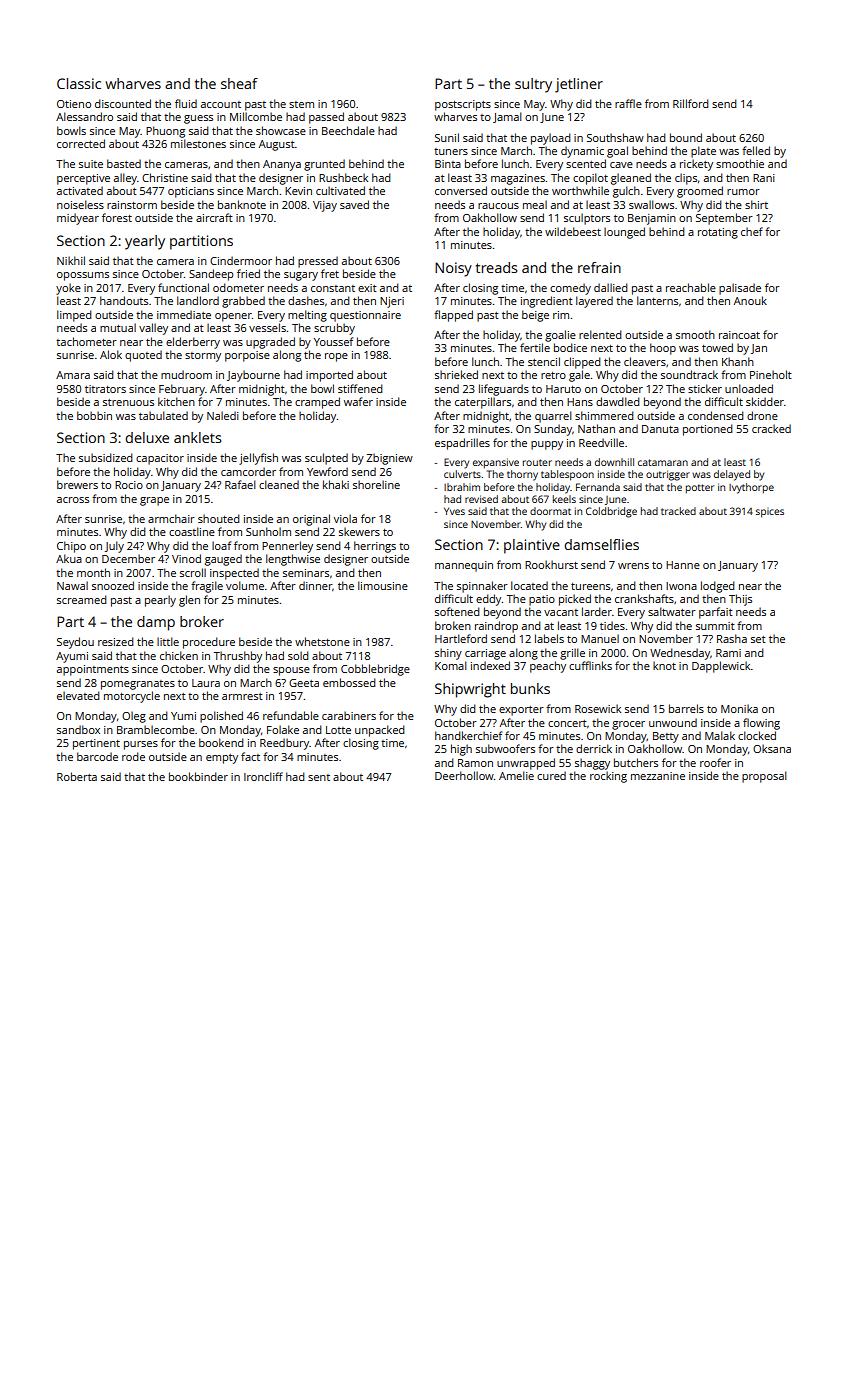 The image size is (849, 1400). What do you see at coordinates (691, 103) in the page?
I see `Rillford` at bounding box center [691, 103].
